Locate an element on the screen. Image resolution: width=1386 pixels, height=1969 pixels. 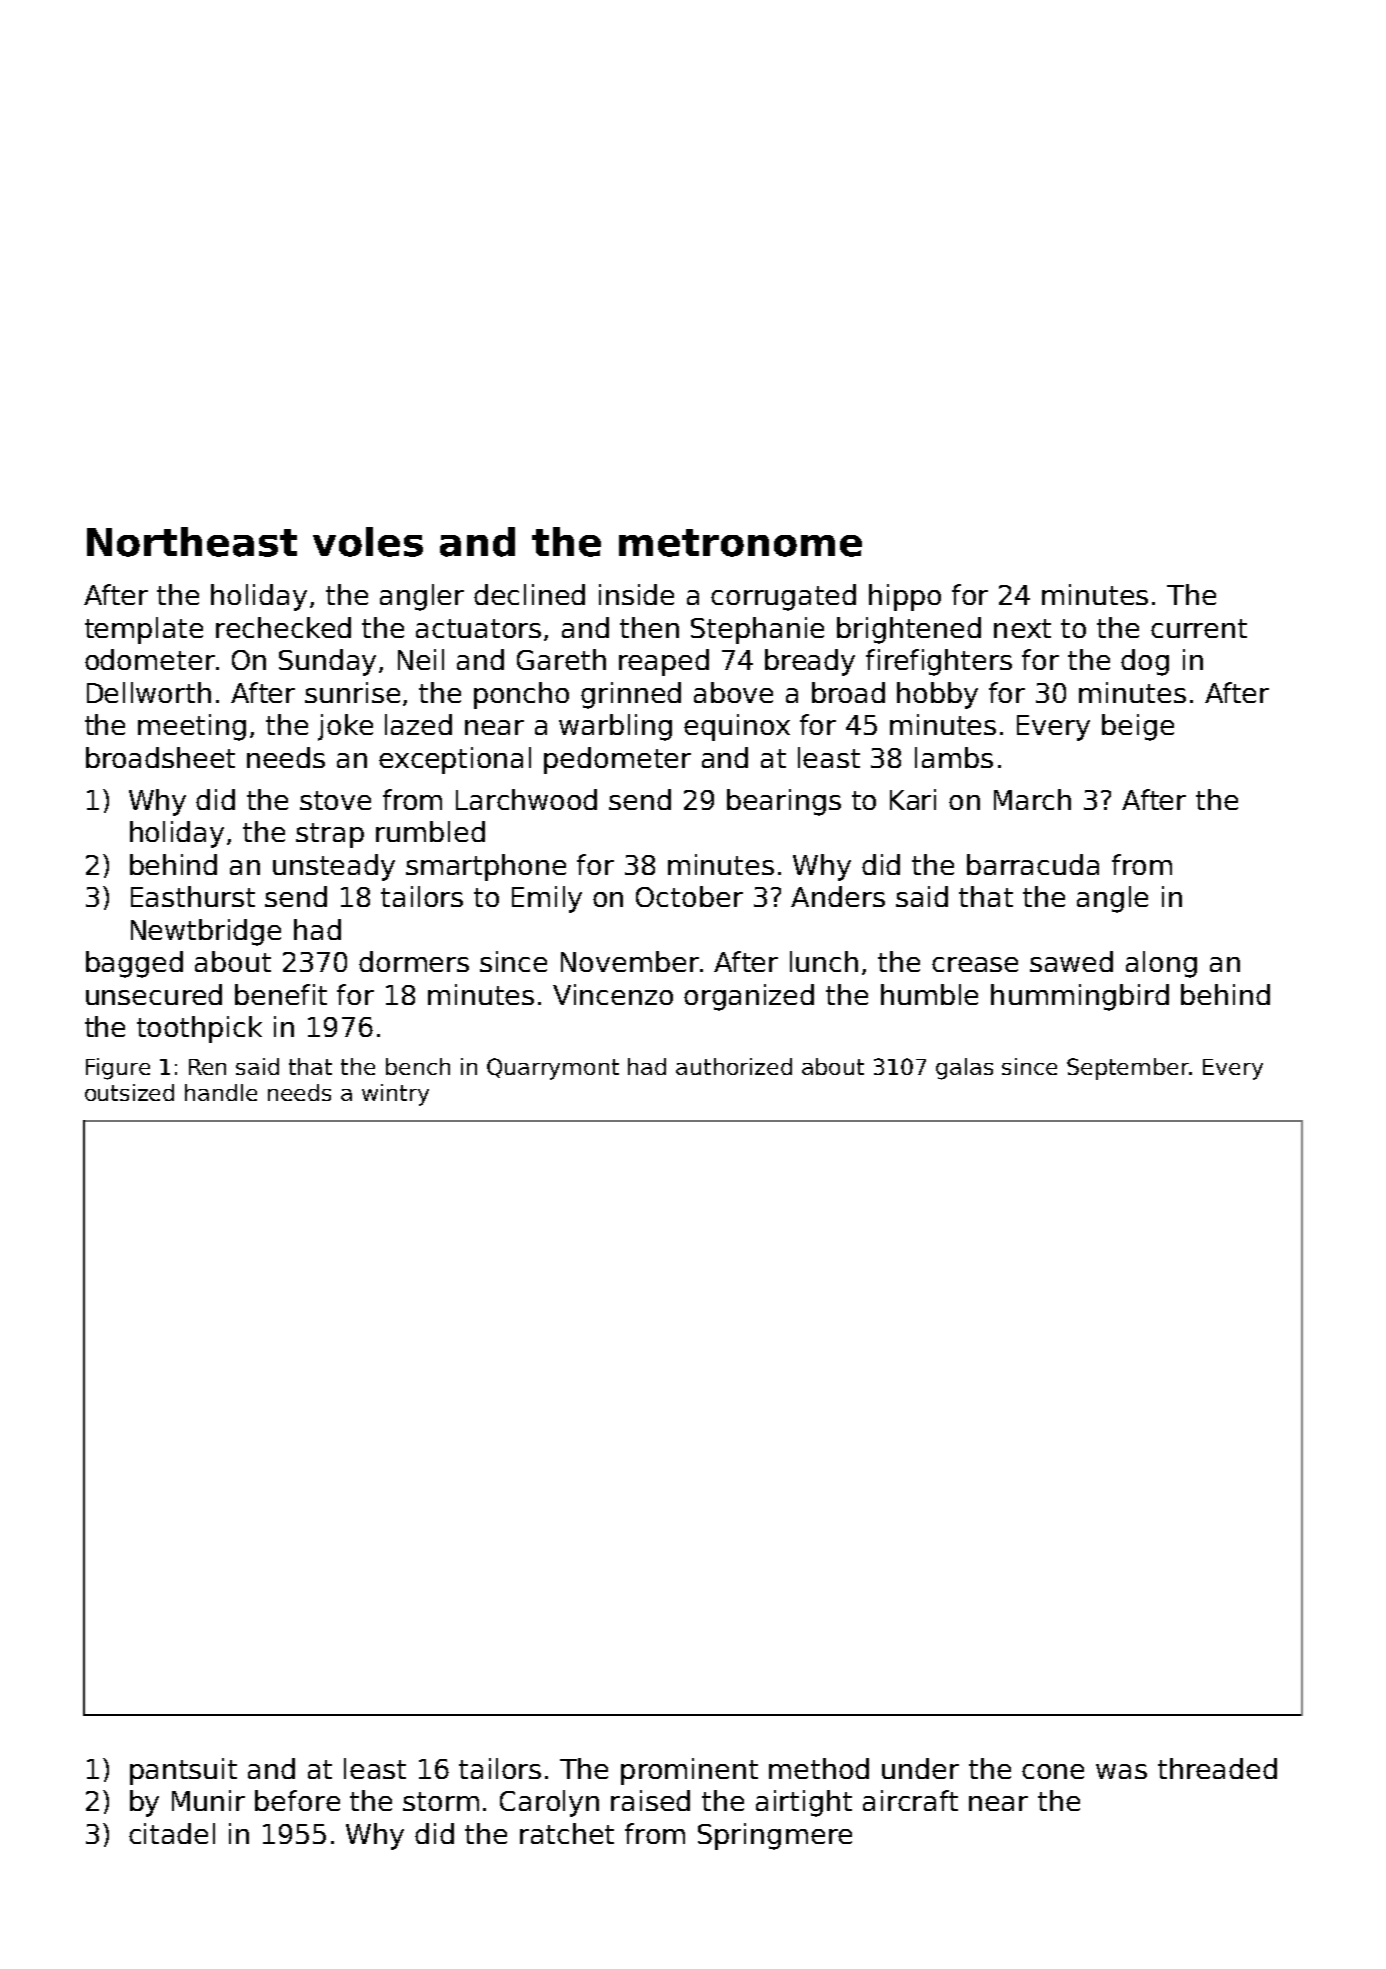
Munir is located at coordinates (208, 1800).
